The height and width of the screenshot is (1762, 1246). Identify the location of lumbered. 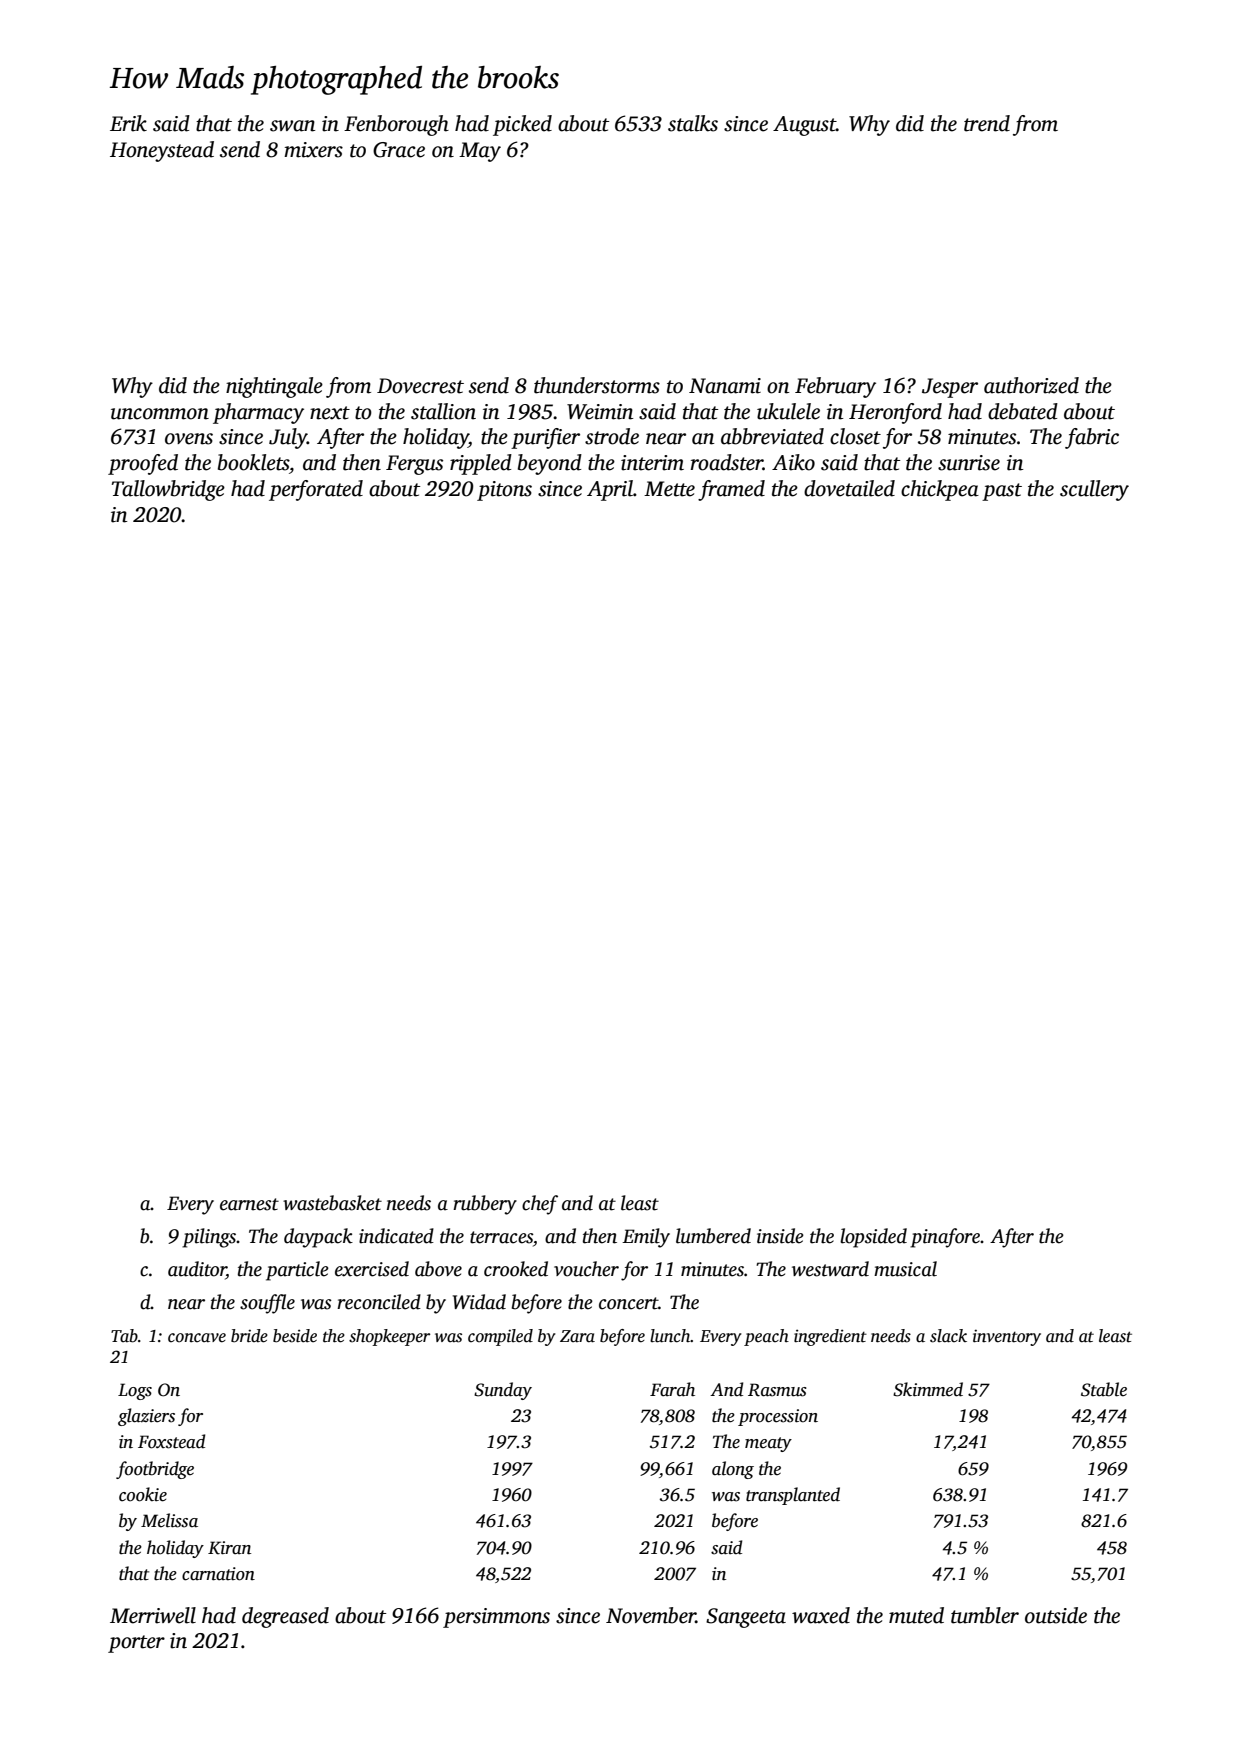
(713, 1236).
